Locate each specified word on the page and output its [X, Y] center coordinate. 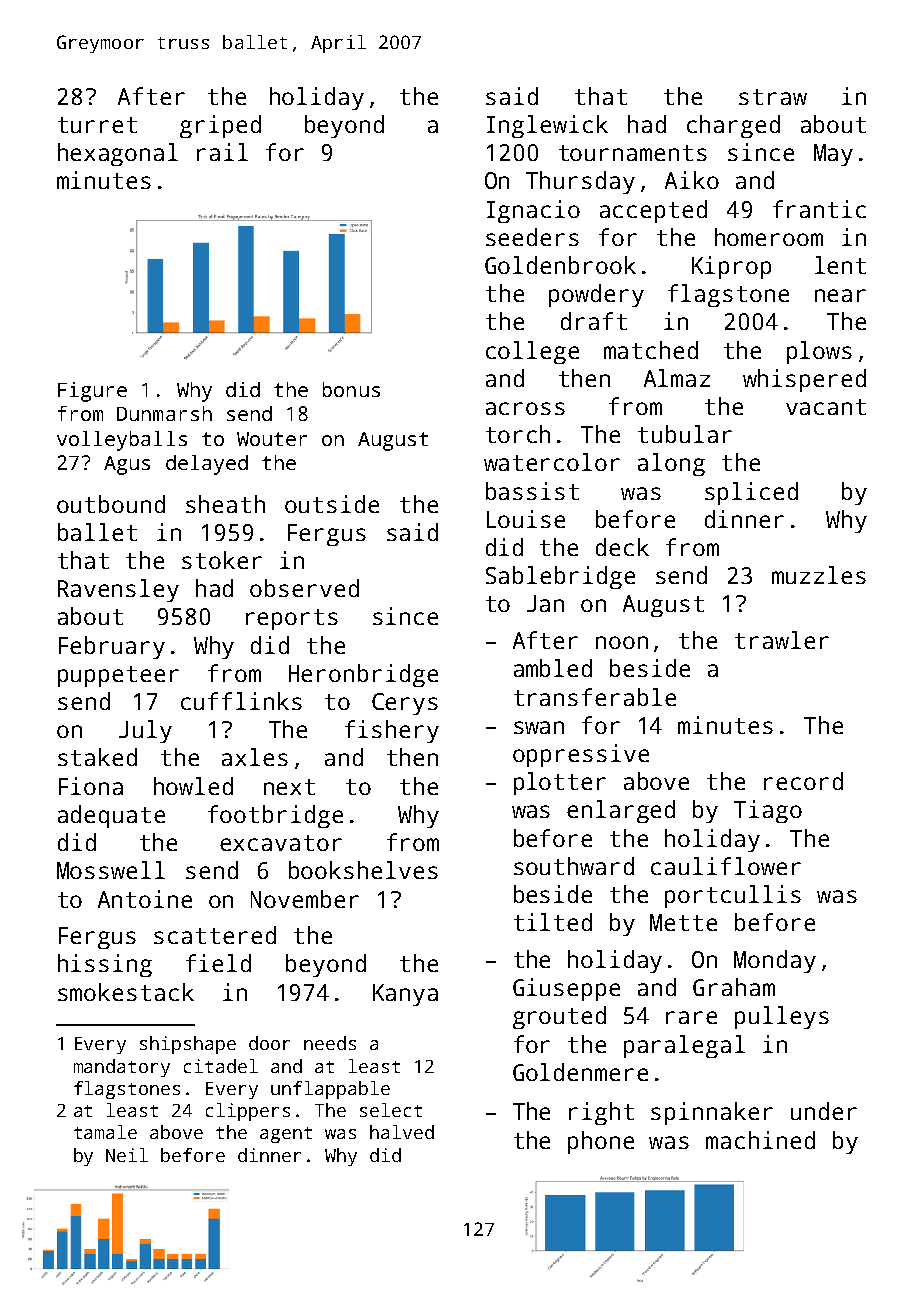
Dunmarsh [164, 413]
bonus [351, 389]
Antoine [145, 899]
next [289, 787]
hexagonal [118, 154]
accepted [653, 211]
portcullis [733, 896]
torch [518, 434]
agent [286, 1135]
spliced [751, 493]
